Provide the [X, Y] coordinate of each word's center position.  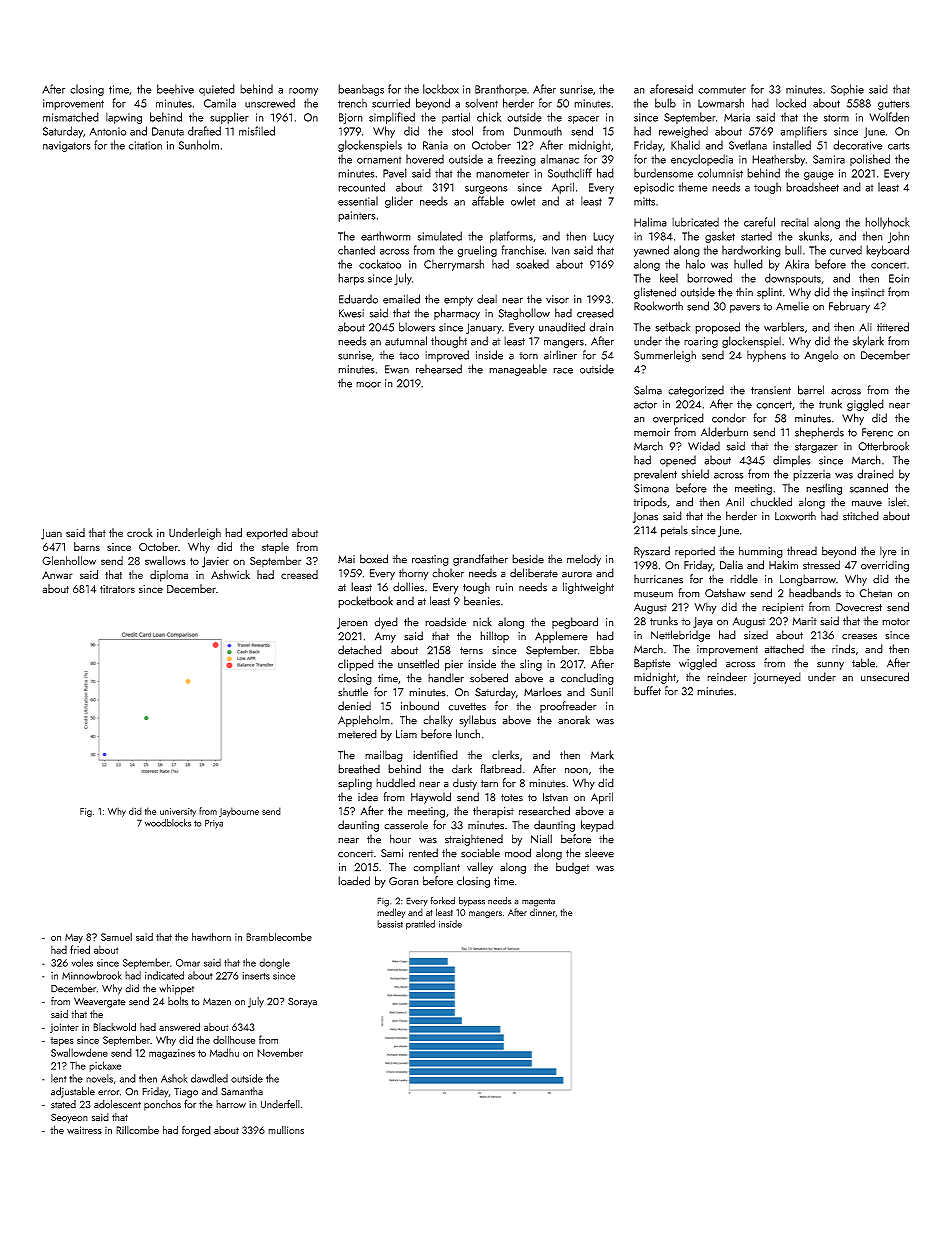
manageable [518, 370]
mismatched [71, 117]
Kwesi [351, 313]
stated [63, 1104]
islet [897, 502]
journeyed [777, 678]
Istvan [555, 797]
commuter [722, 90]
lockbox [441, 89]
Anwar [57, 575]
